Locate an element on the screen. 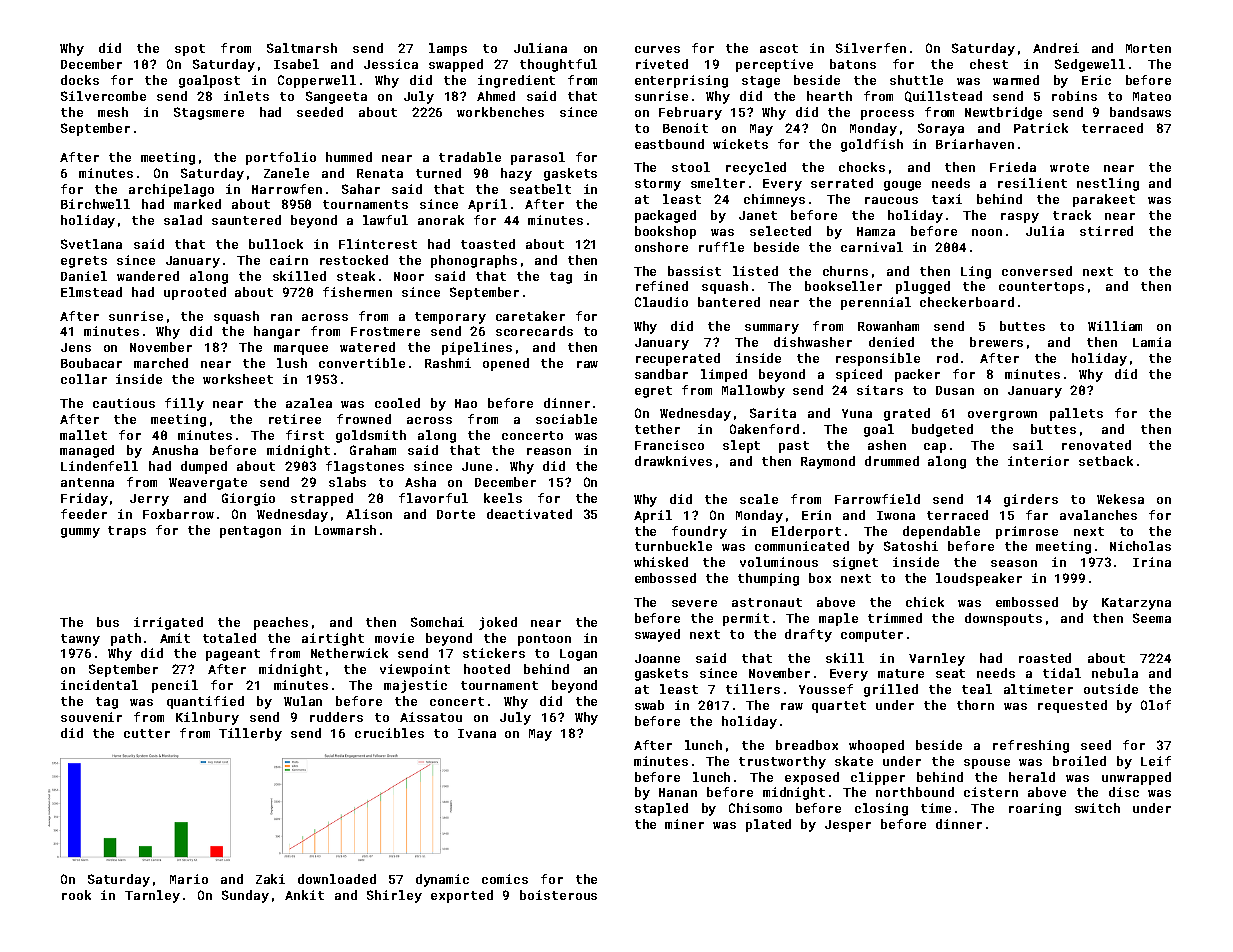 The height and width of the screenshot is (952, 1233). Ivana is located at coordinates (477, 733).
